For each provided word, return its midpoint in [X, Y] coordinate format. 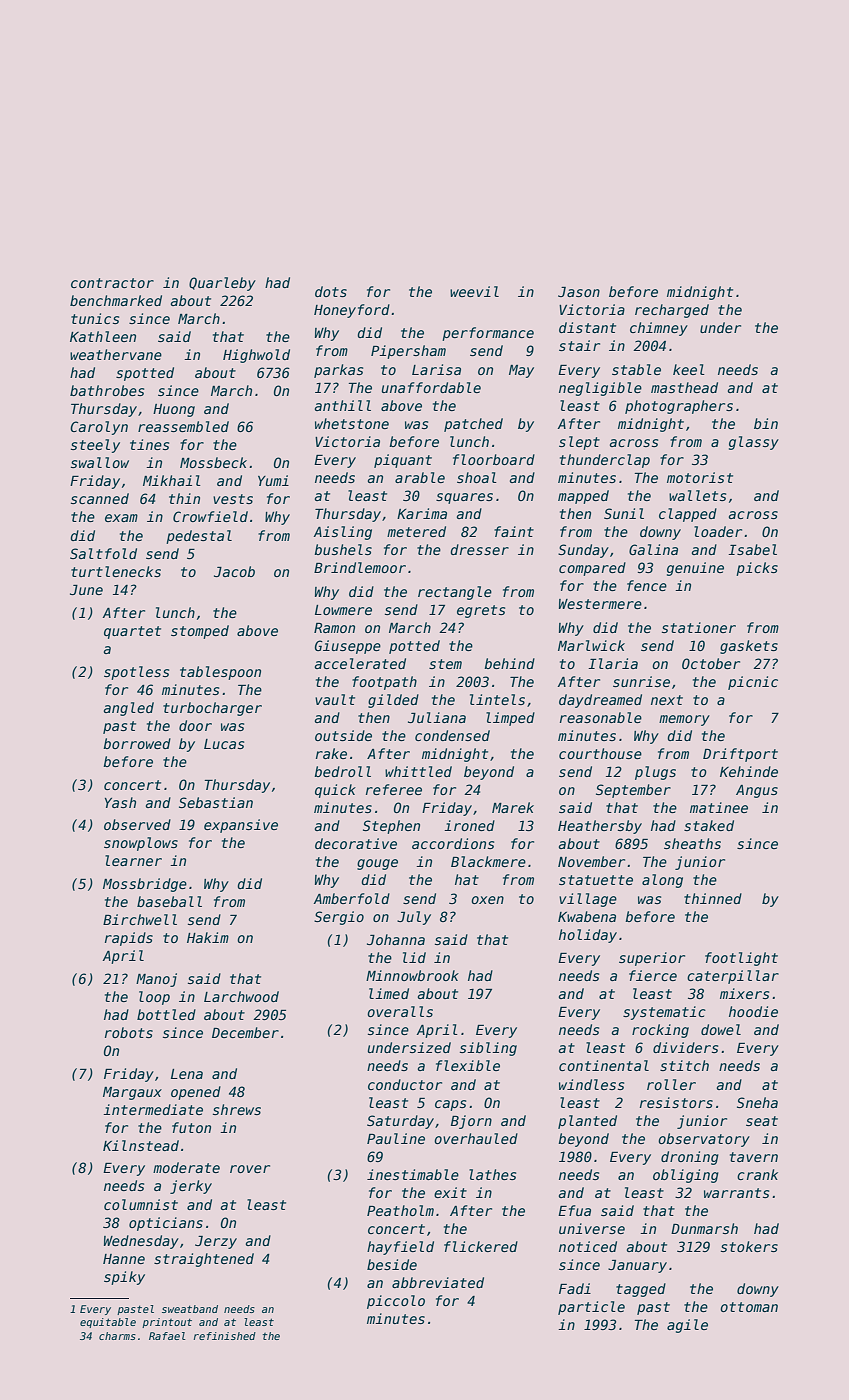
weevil [474, 291]
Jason [579, 292]
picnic [753, 683]
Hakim [208, 937]
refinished [225, 1336]
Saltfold [103, 553]
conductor [405, 1084]
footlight [741, 959]
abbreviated [438, 1282]
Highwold [256, 356]
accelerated [360, 663]
